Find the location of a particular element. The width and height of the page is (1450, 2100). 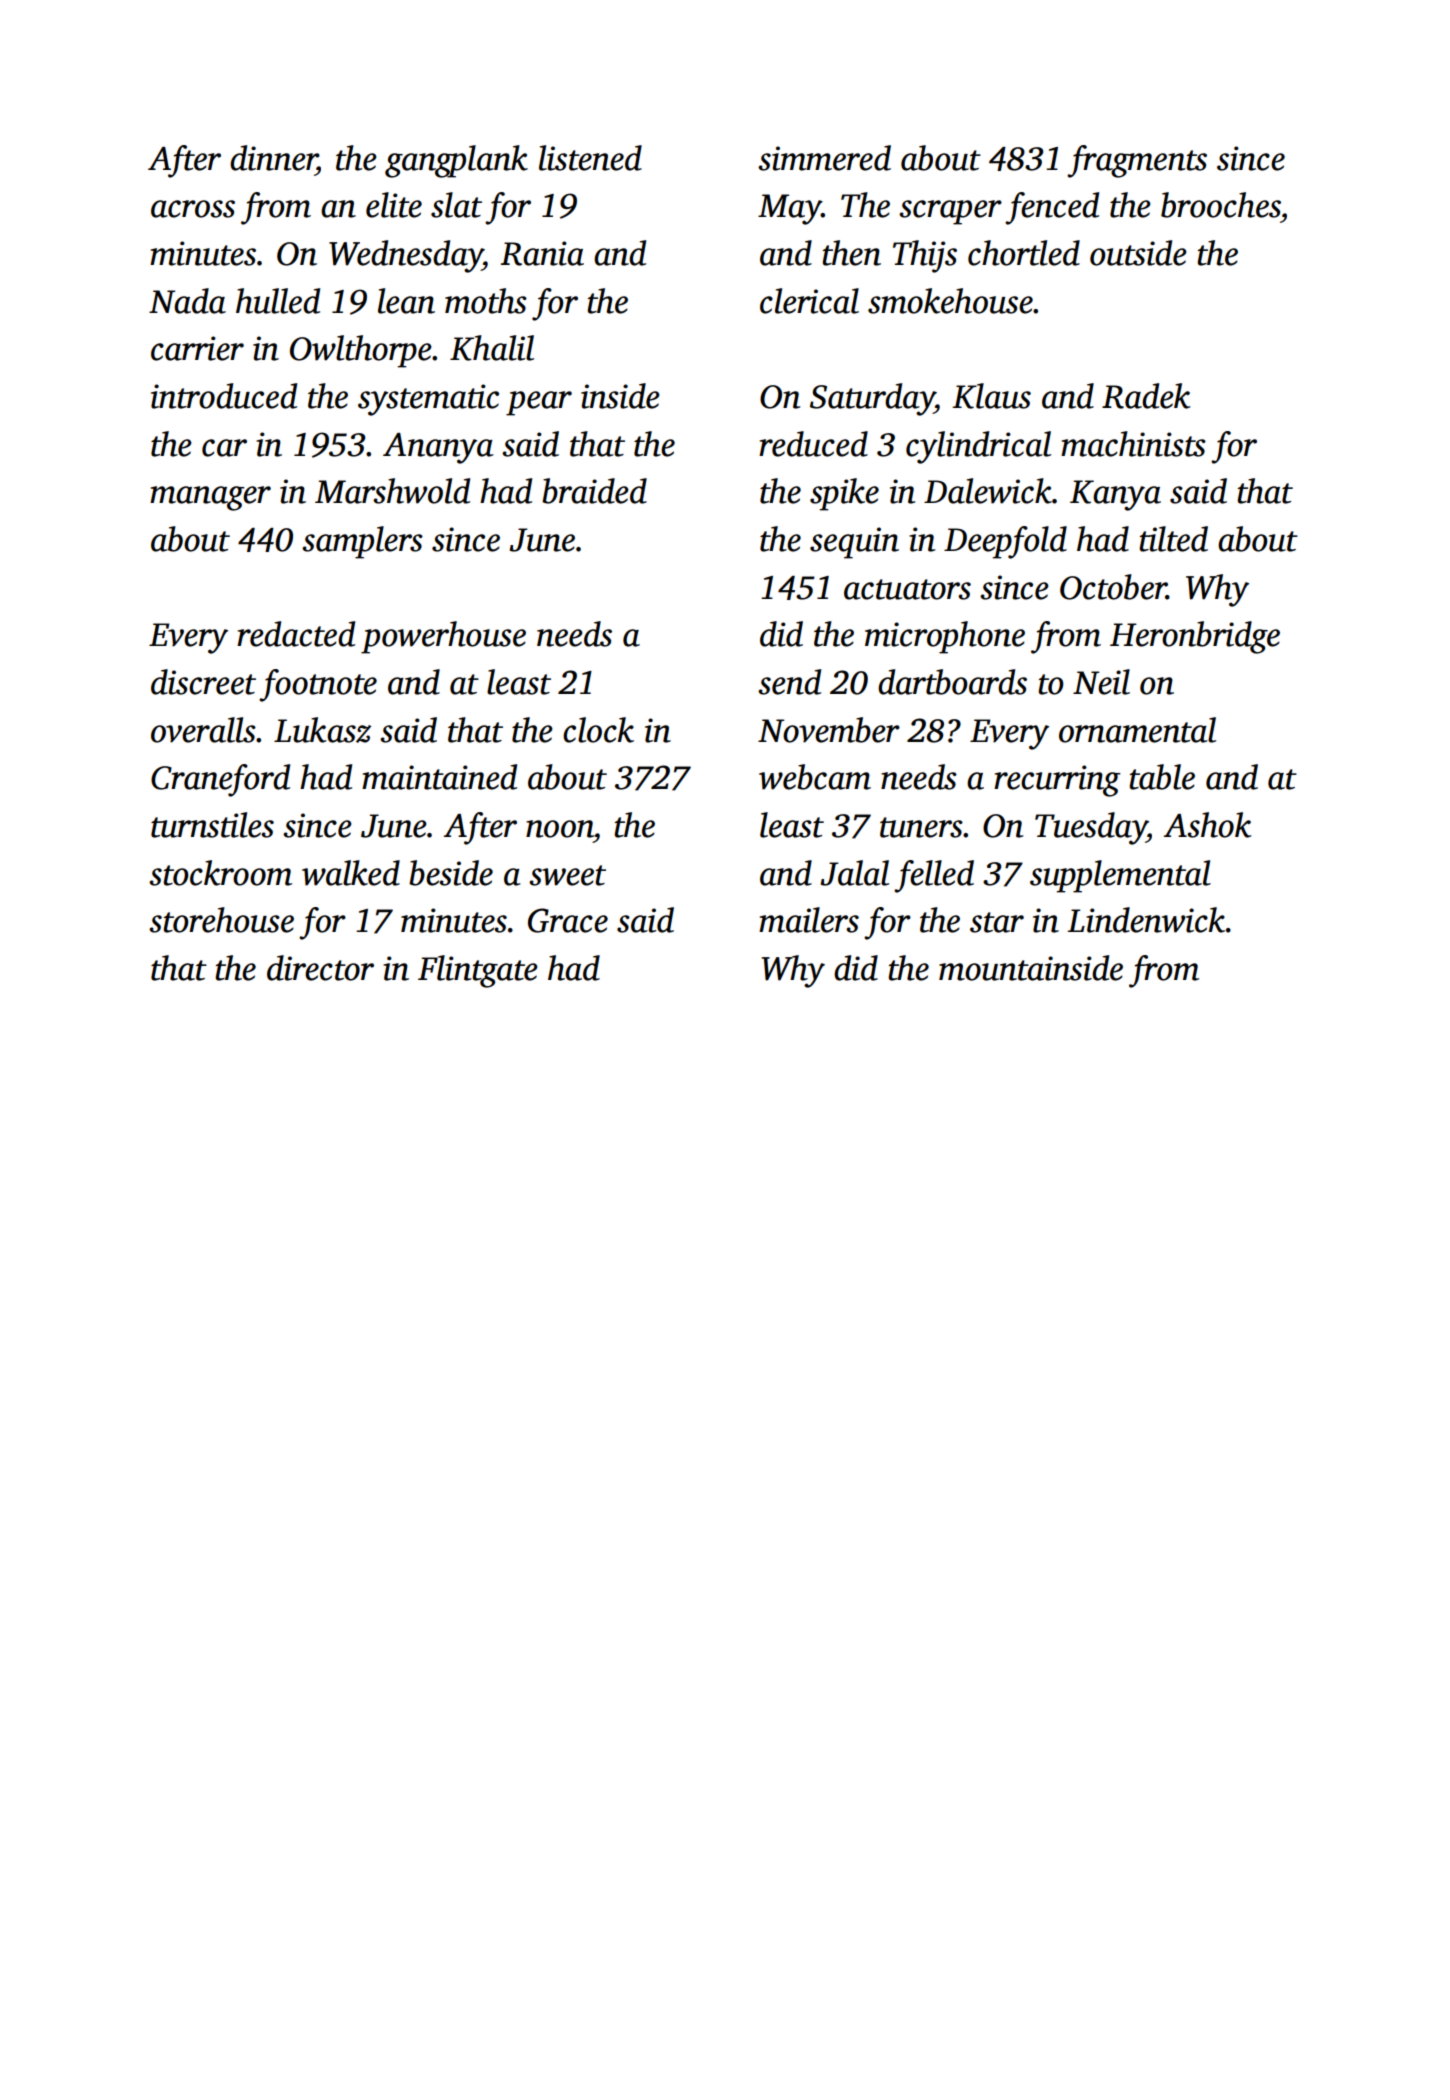

simmered is located at coordinates (824, 158).
